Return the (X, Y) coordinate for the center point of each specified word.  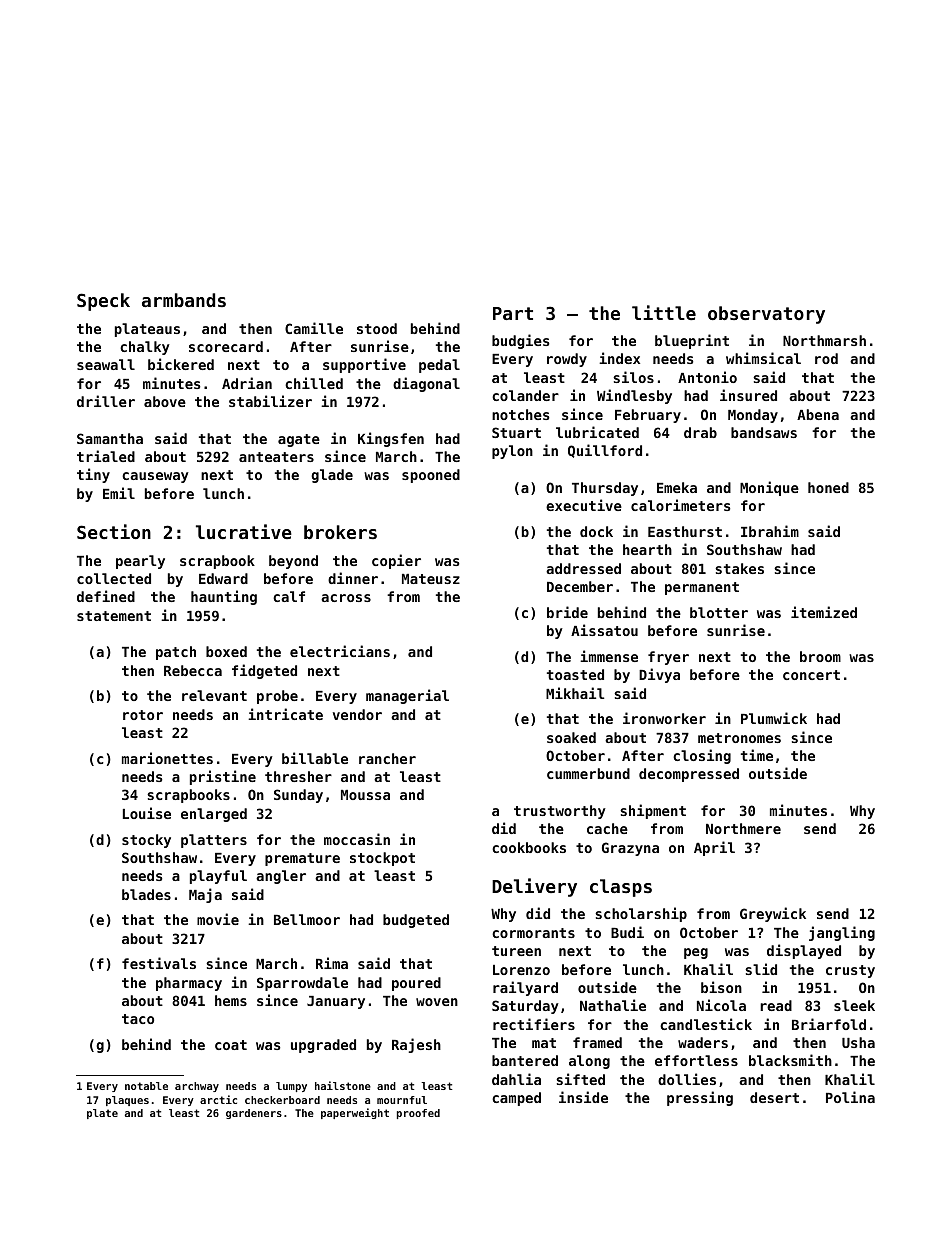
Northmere (743, 828)
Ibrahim (770, 531)
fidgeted (264, 671)
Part (513, 313)
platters (214, 841)
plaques (127, 1101)
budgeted (416, 921)
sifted (580, 1079)
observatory (766, 315)
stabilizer (270, 401)
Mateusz (431, 579)
